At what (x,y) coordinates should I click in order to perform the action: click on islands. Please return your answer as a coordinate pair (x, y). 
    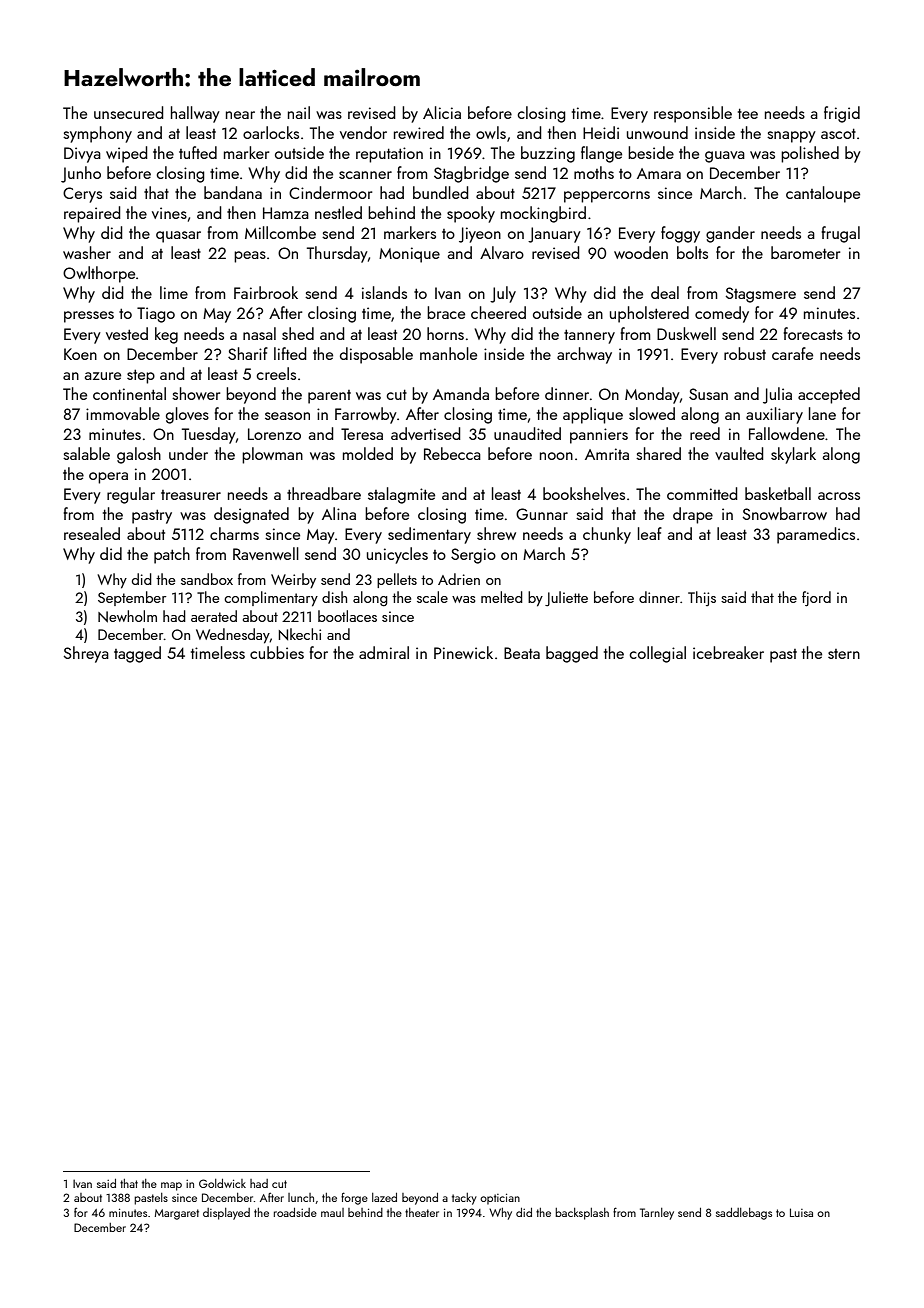
    Looking at the image, I should click on (384, 292).
